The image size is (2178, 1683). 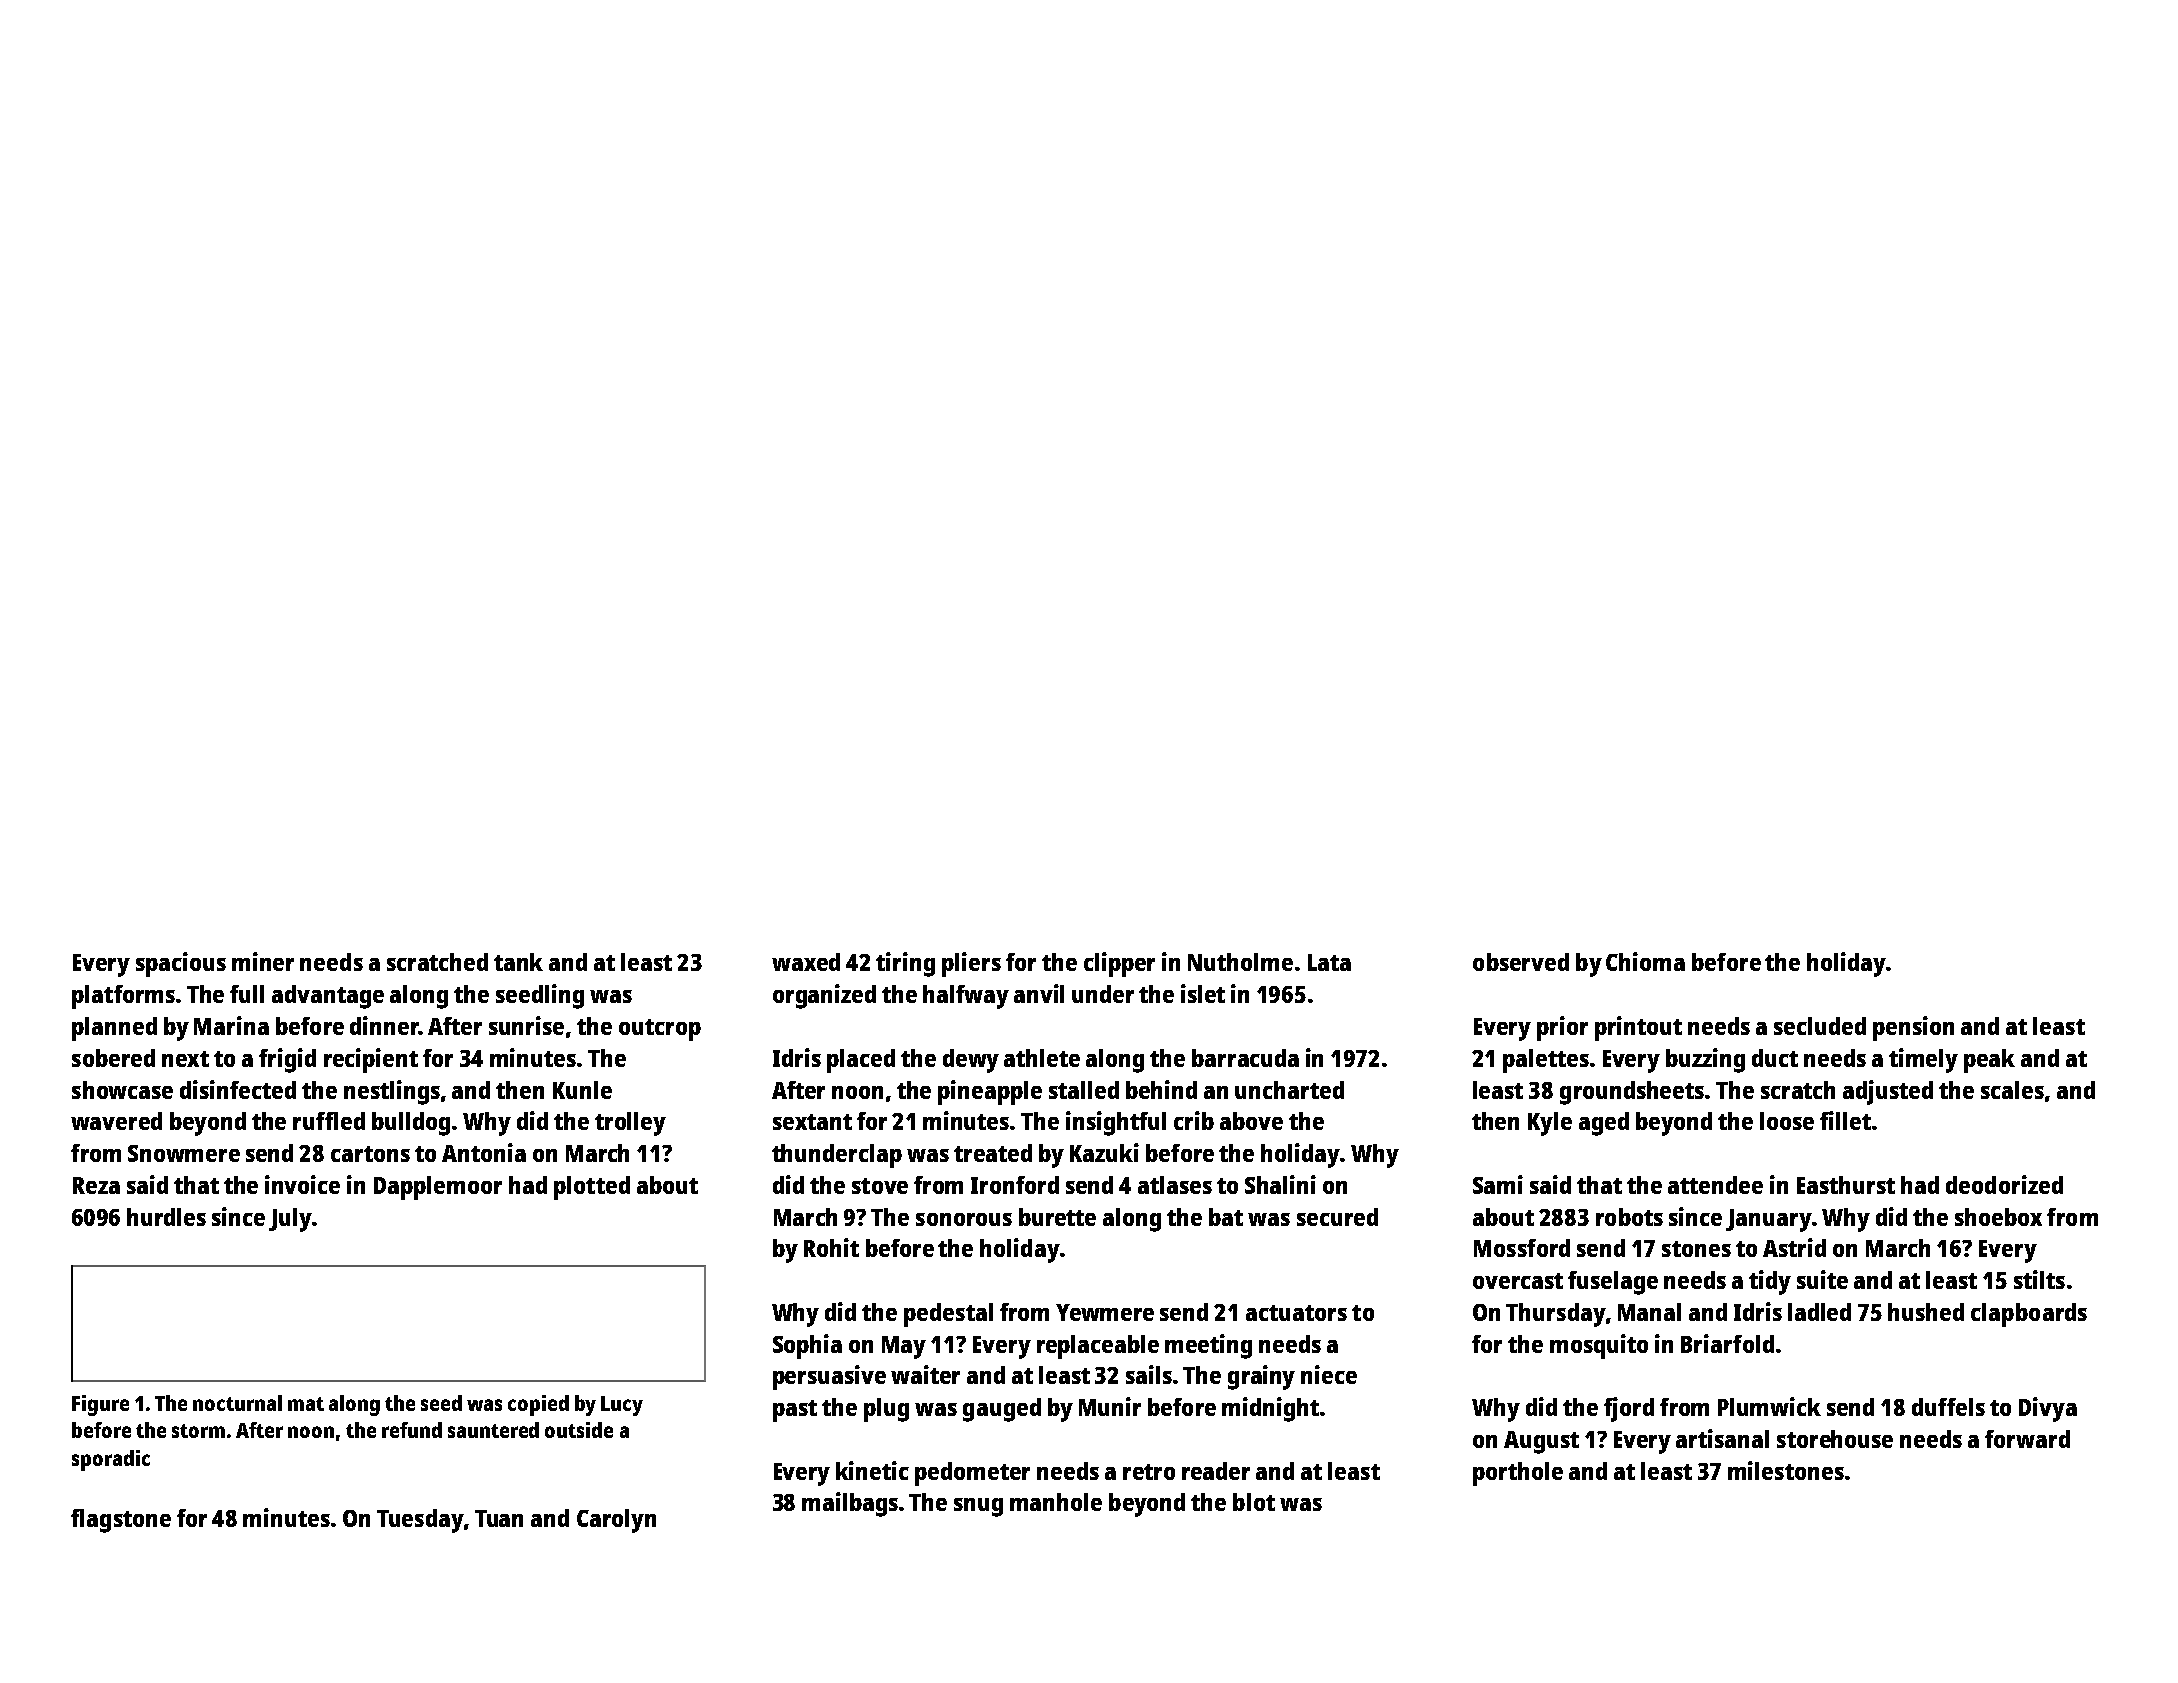 What do you see at coordinates (518, 962) in the screenshot?
I see `tank` at bounding box center [518, 962].
